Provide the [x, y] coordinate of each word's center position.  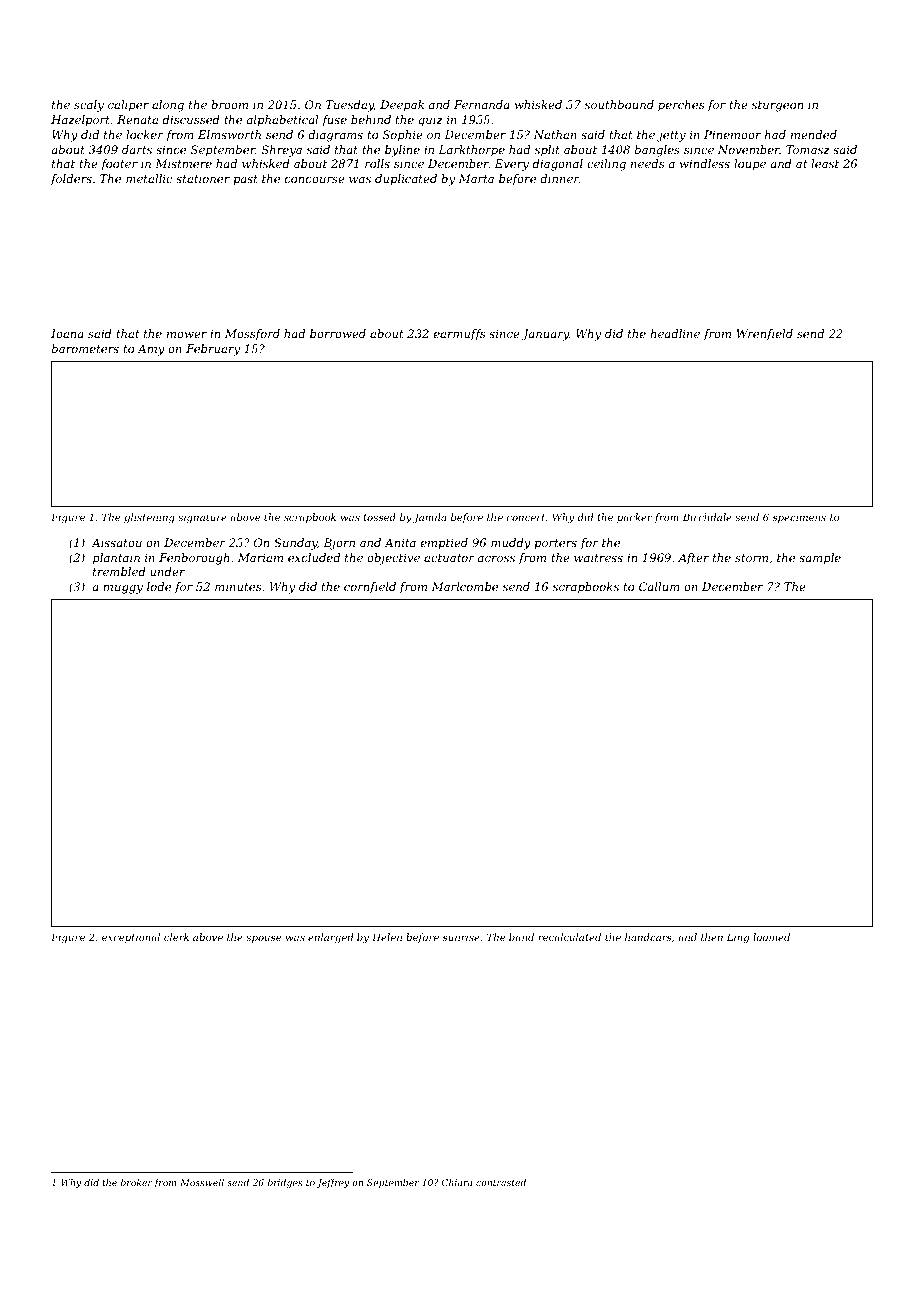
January [545, 335]
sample [820, 559]
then [712, 937]
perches [681, 106]
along [168, 106]
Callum [659, 586]
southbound [619, 104]
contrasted [501, 1182]
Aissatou [116, 542]
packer [634, 518]
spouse [263, 939]
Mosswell [202, 1182]
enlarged [330, 938]
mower [187, 335]
